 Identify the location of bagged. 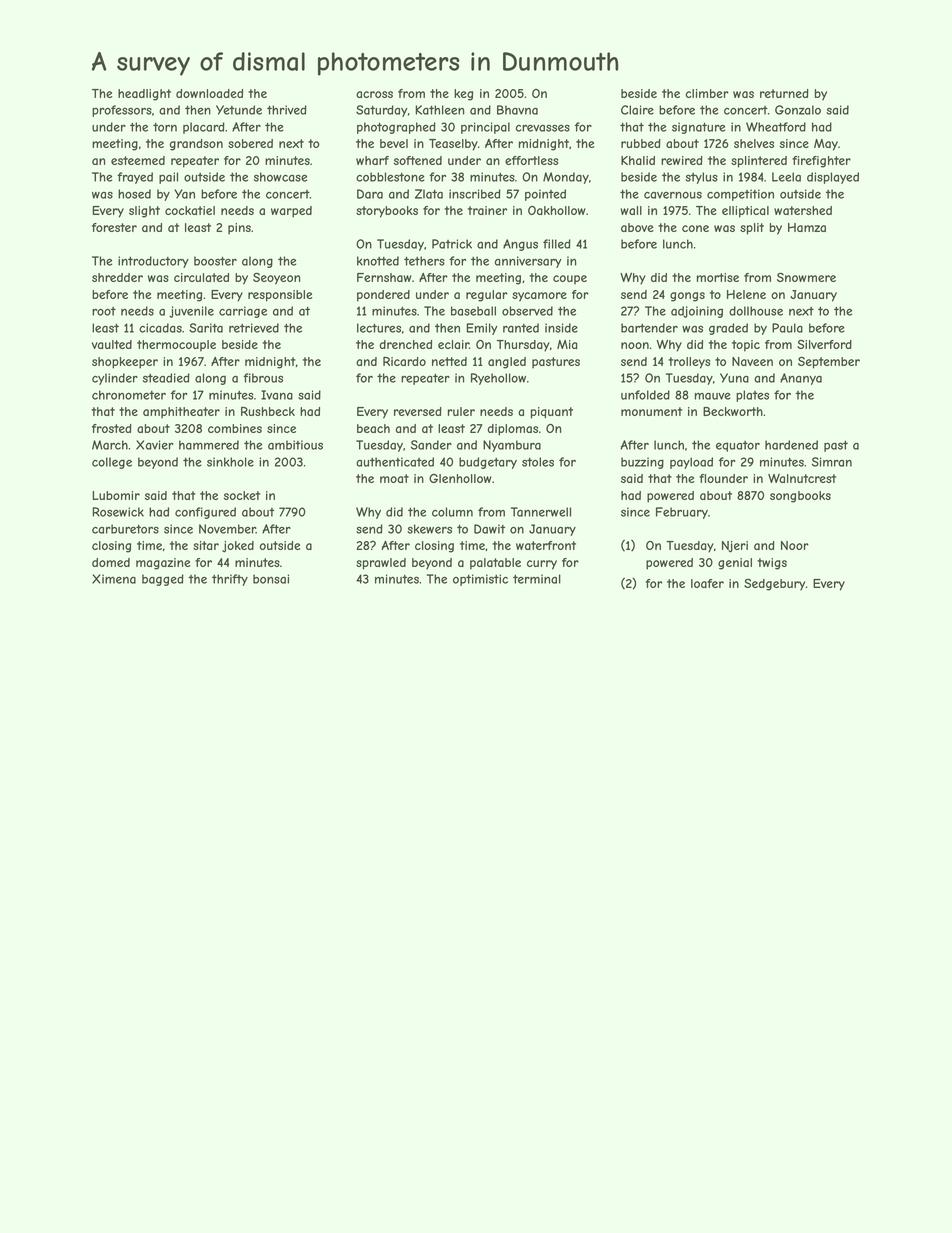
(163, 580).
